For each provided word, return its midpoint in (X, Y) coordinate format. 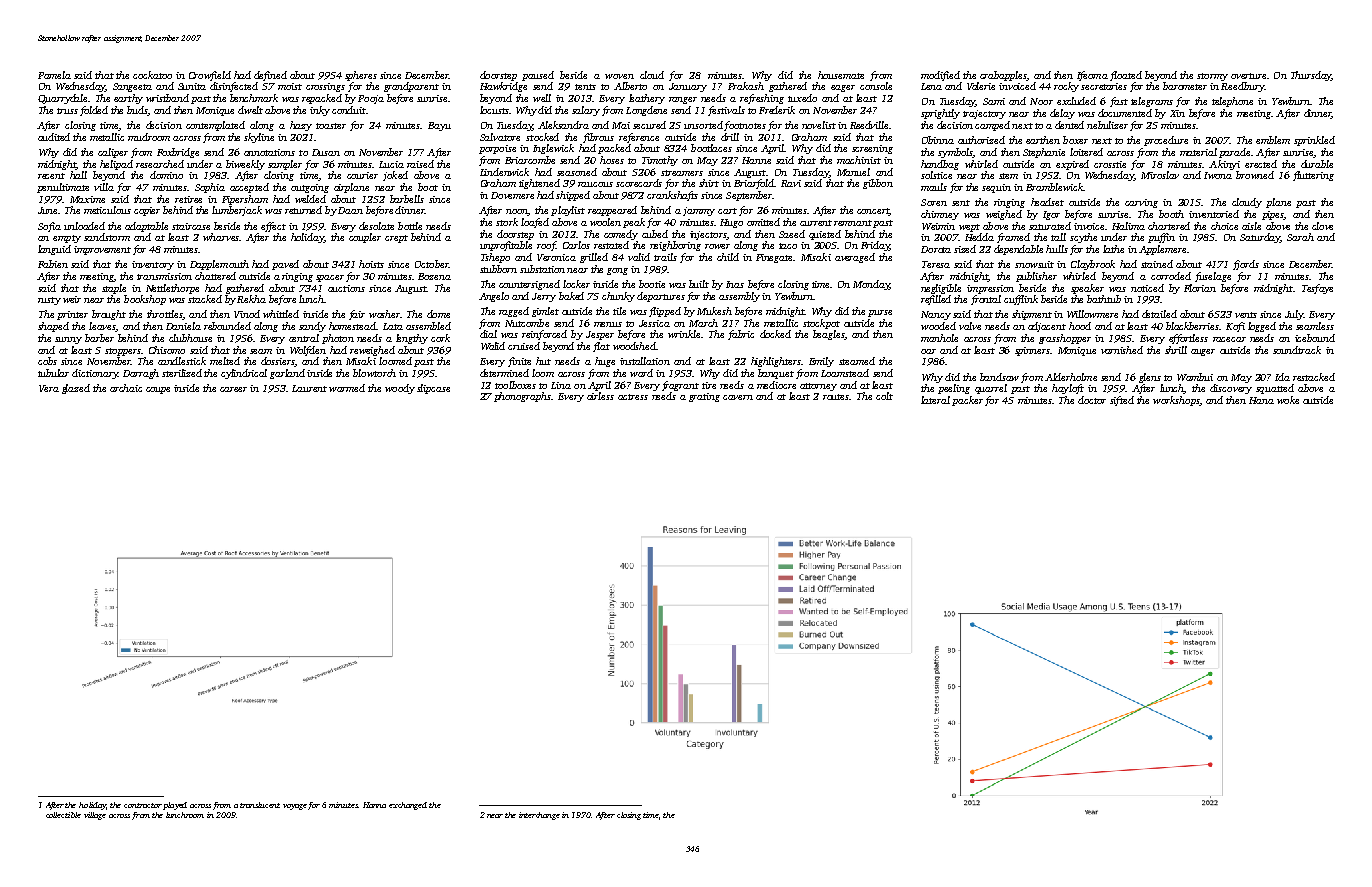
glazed (76, 389)
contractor (143, 805)
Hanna (374, 805)
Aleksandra (563, 125)
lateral (935, 400)
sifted (1122, 401)
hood (1080, 326)
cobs (47, 361)
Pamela (54, 75)
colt (884, 396)
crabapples (1003, 76)
